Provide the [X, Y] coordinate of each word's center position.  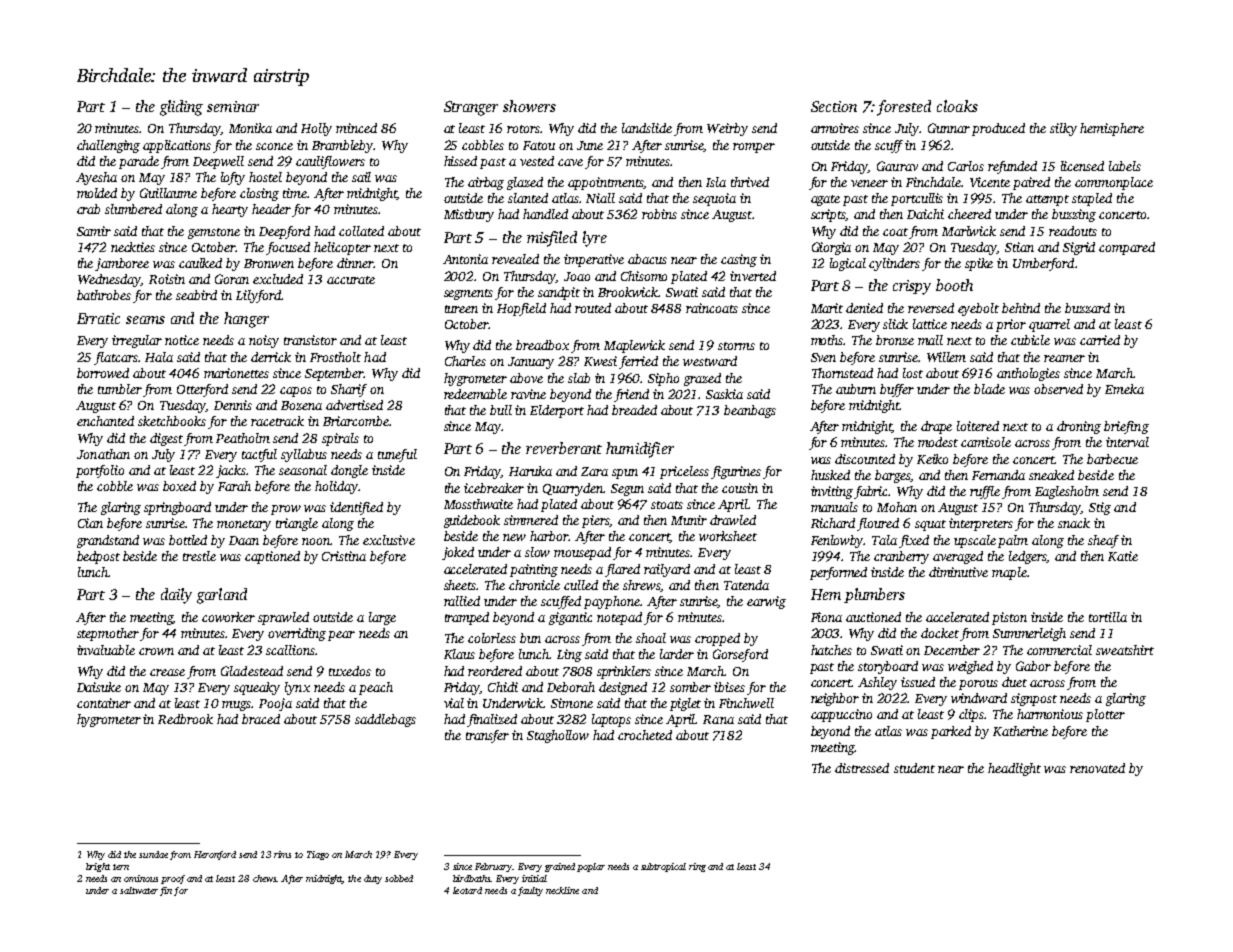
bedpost [98, 557]
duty [373, 879]
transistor [310, 340]
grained [560, 867]
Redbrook [185, 719]
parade [139, 162]
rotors [524, 129]
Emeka [1124, 389]
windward [979, 698]
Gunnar [949, 128]
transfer [487, 736]
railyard [667, 570]
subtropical [663, 867]
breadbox [542, 345]
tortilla [1108, 617]
